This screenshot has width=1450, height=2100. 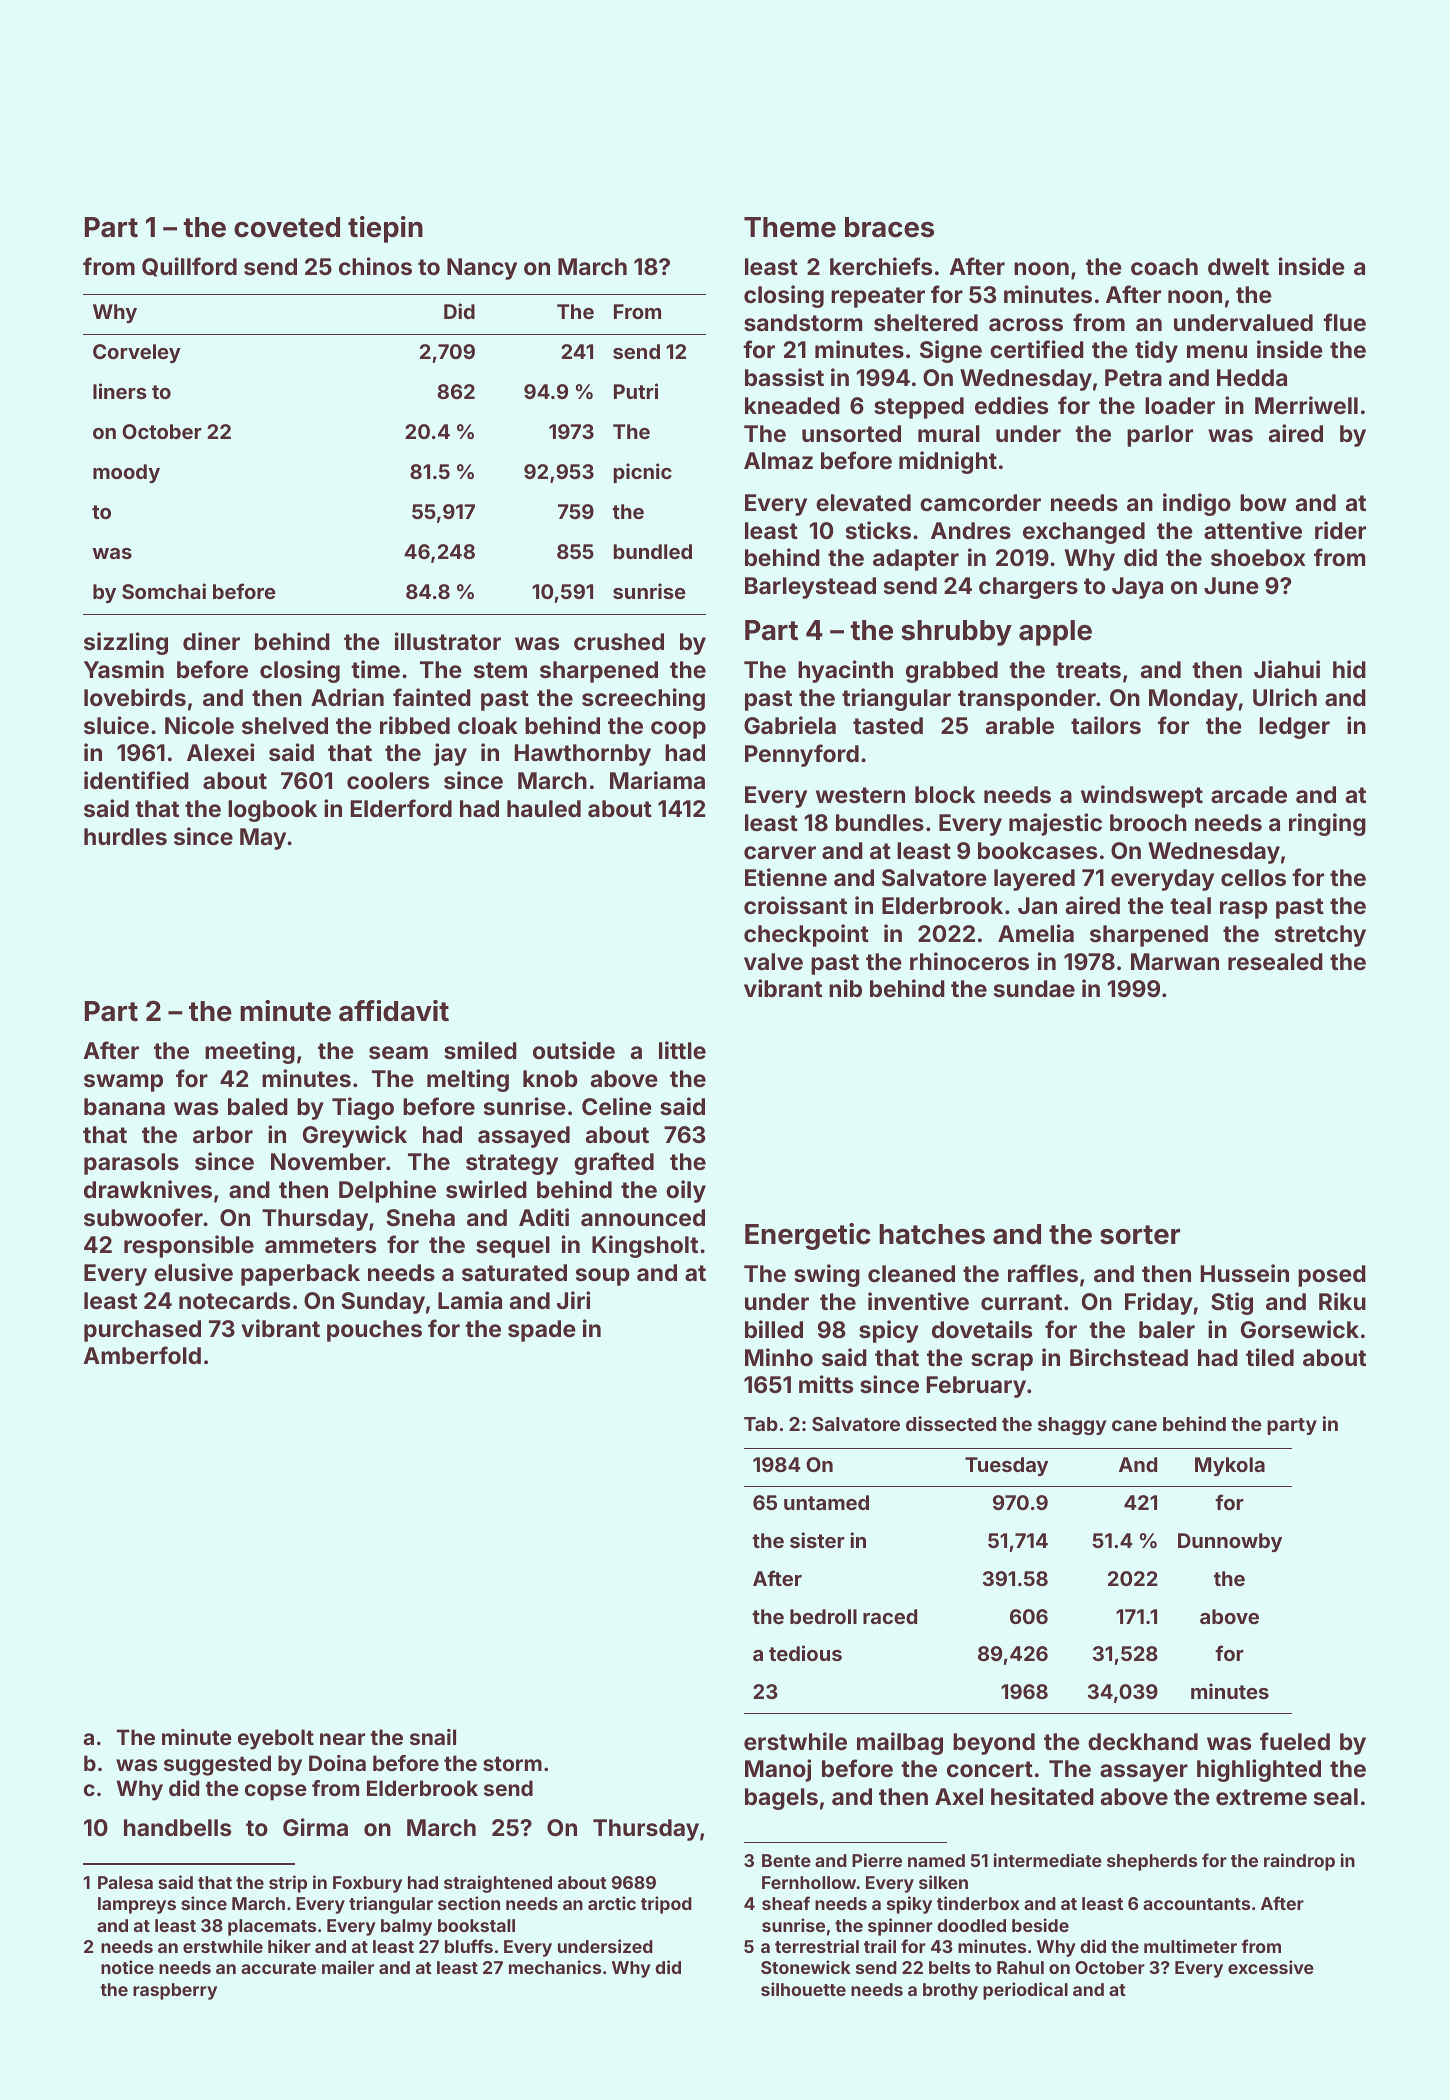 I want to click on meeting, so click(x=250, y=1052).
